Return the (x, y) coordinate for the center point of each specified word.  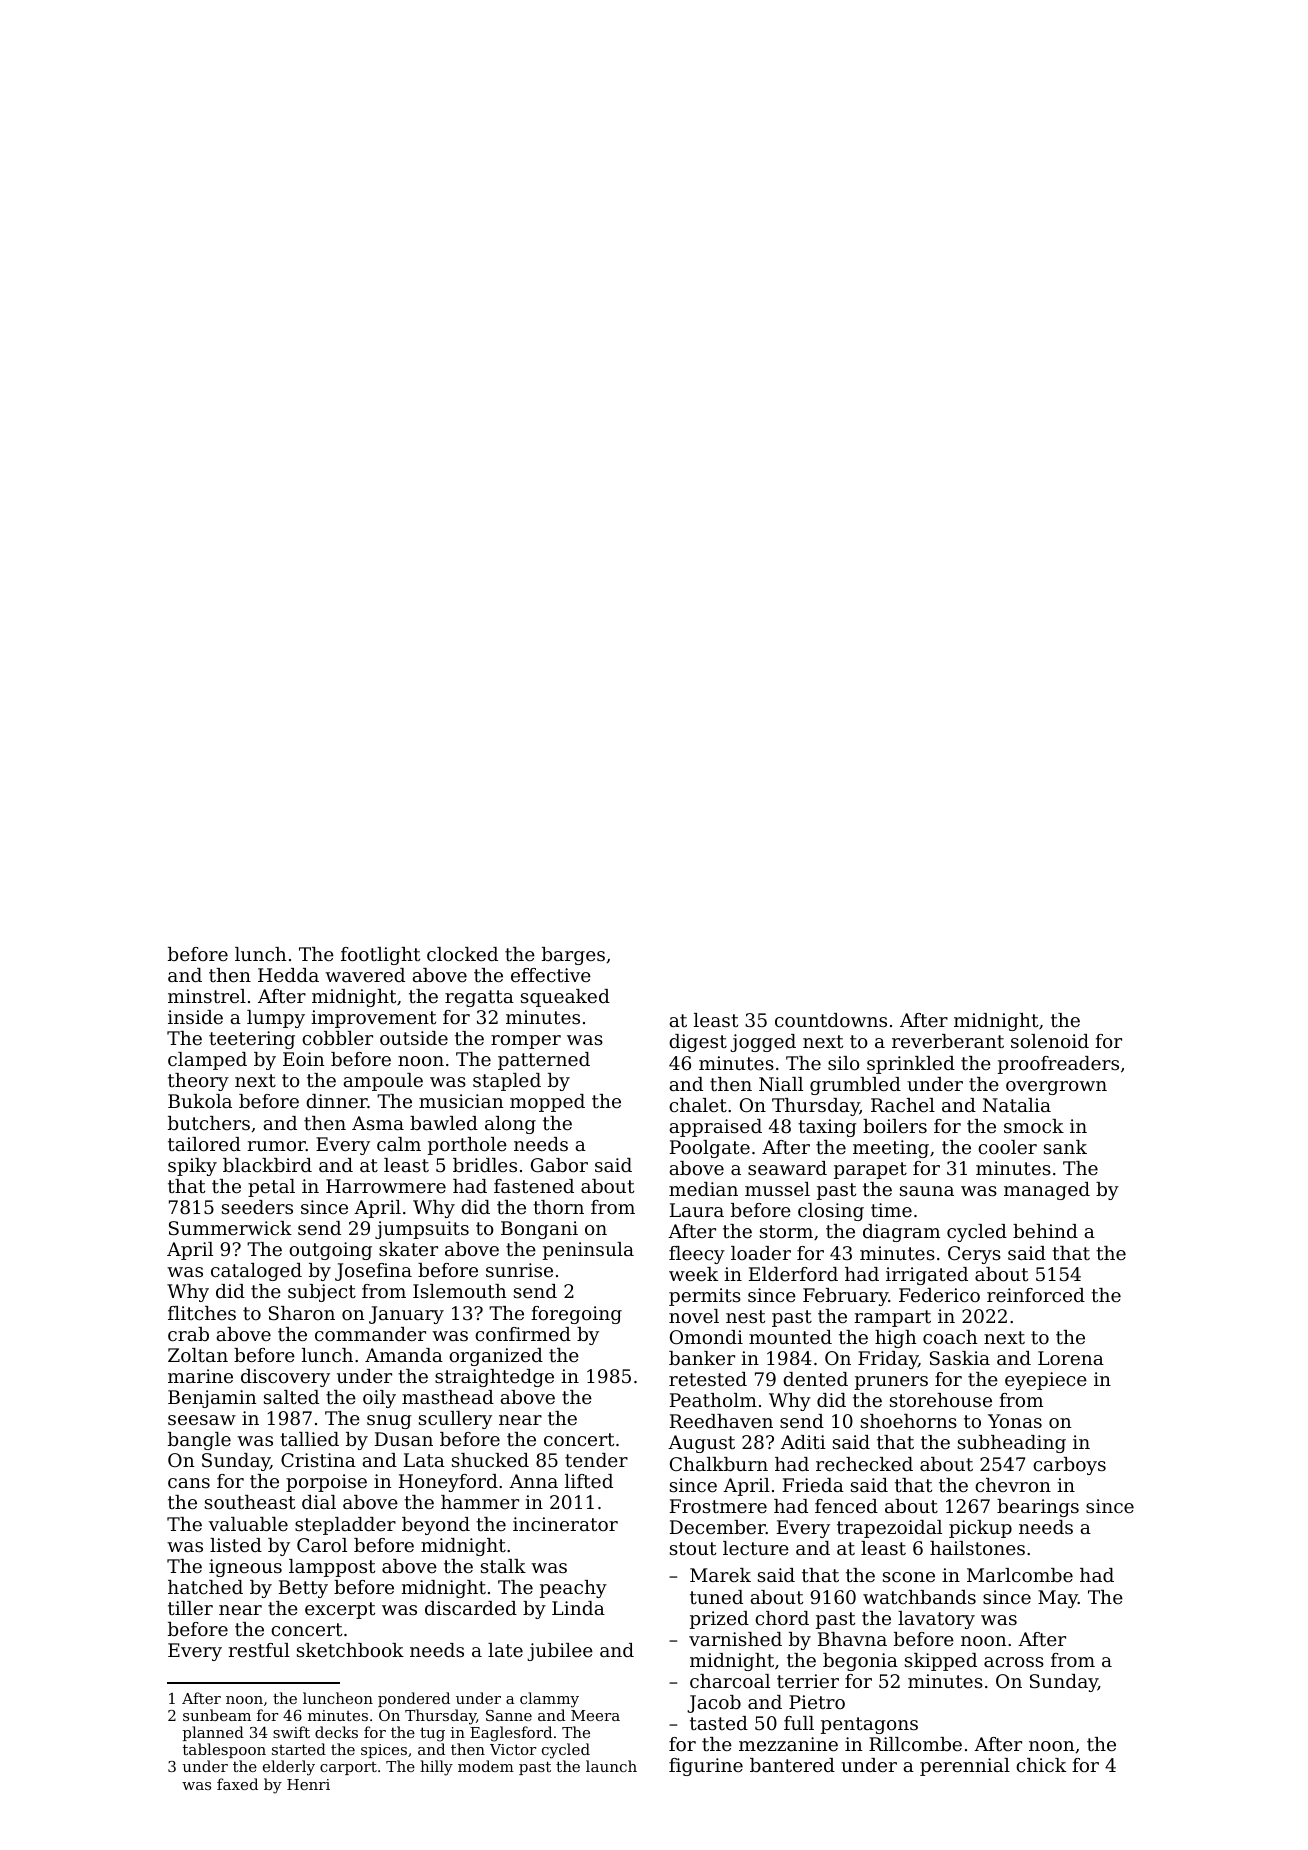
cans (189, 1483)
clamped (207, 1061)
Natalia (1017, 1105)
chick (1041, 1765)
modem (486, 1766)
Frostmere (718, 1506)
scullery (455, 1420)
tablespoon (224, 1750)
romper (526, 1042)
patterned (544, 1061)
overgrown (1056, 1088)
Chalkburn (719, 1464)
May (1058, 1599)
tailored (204, 1144)
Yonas (1015, 1421)
